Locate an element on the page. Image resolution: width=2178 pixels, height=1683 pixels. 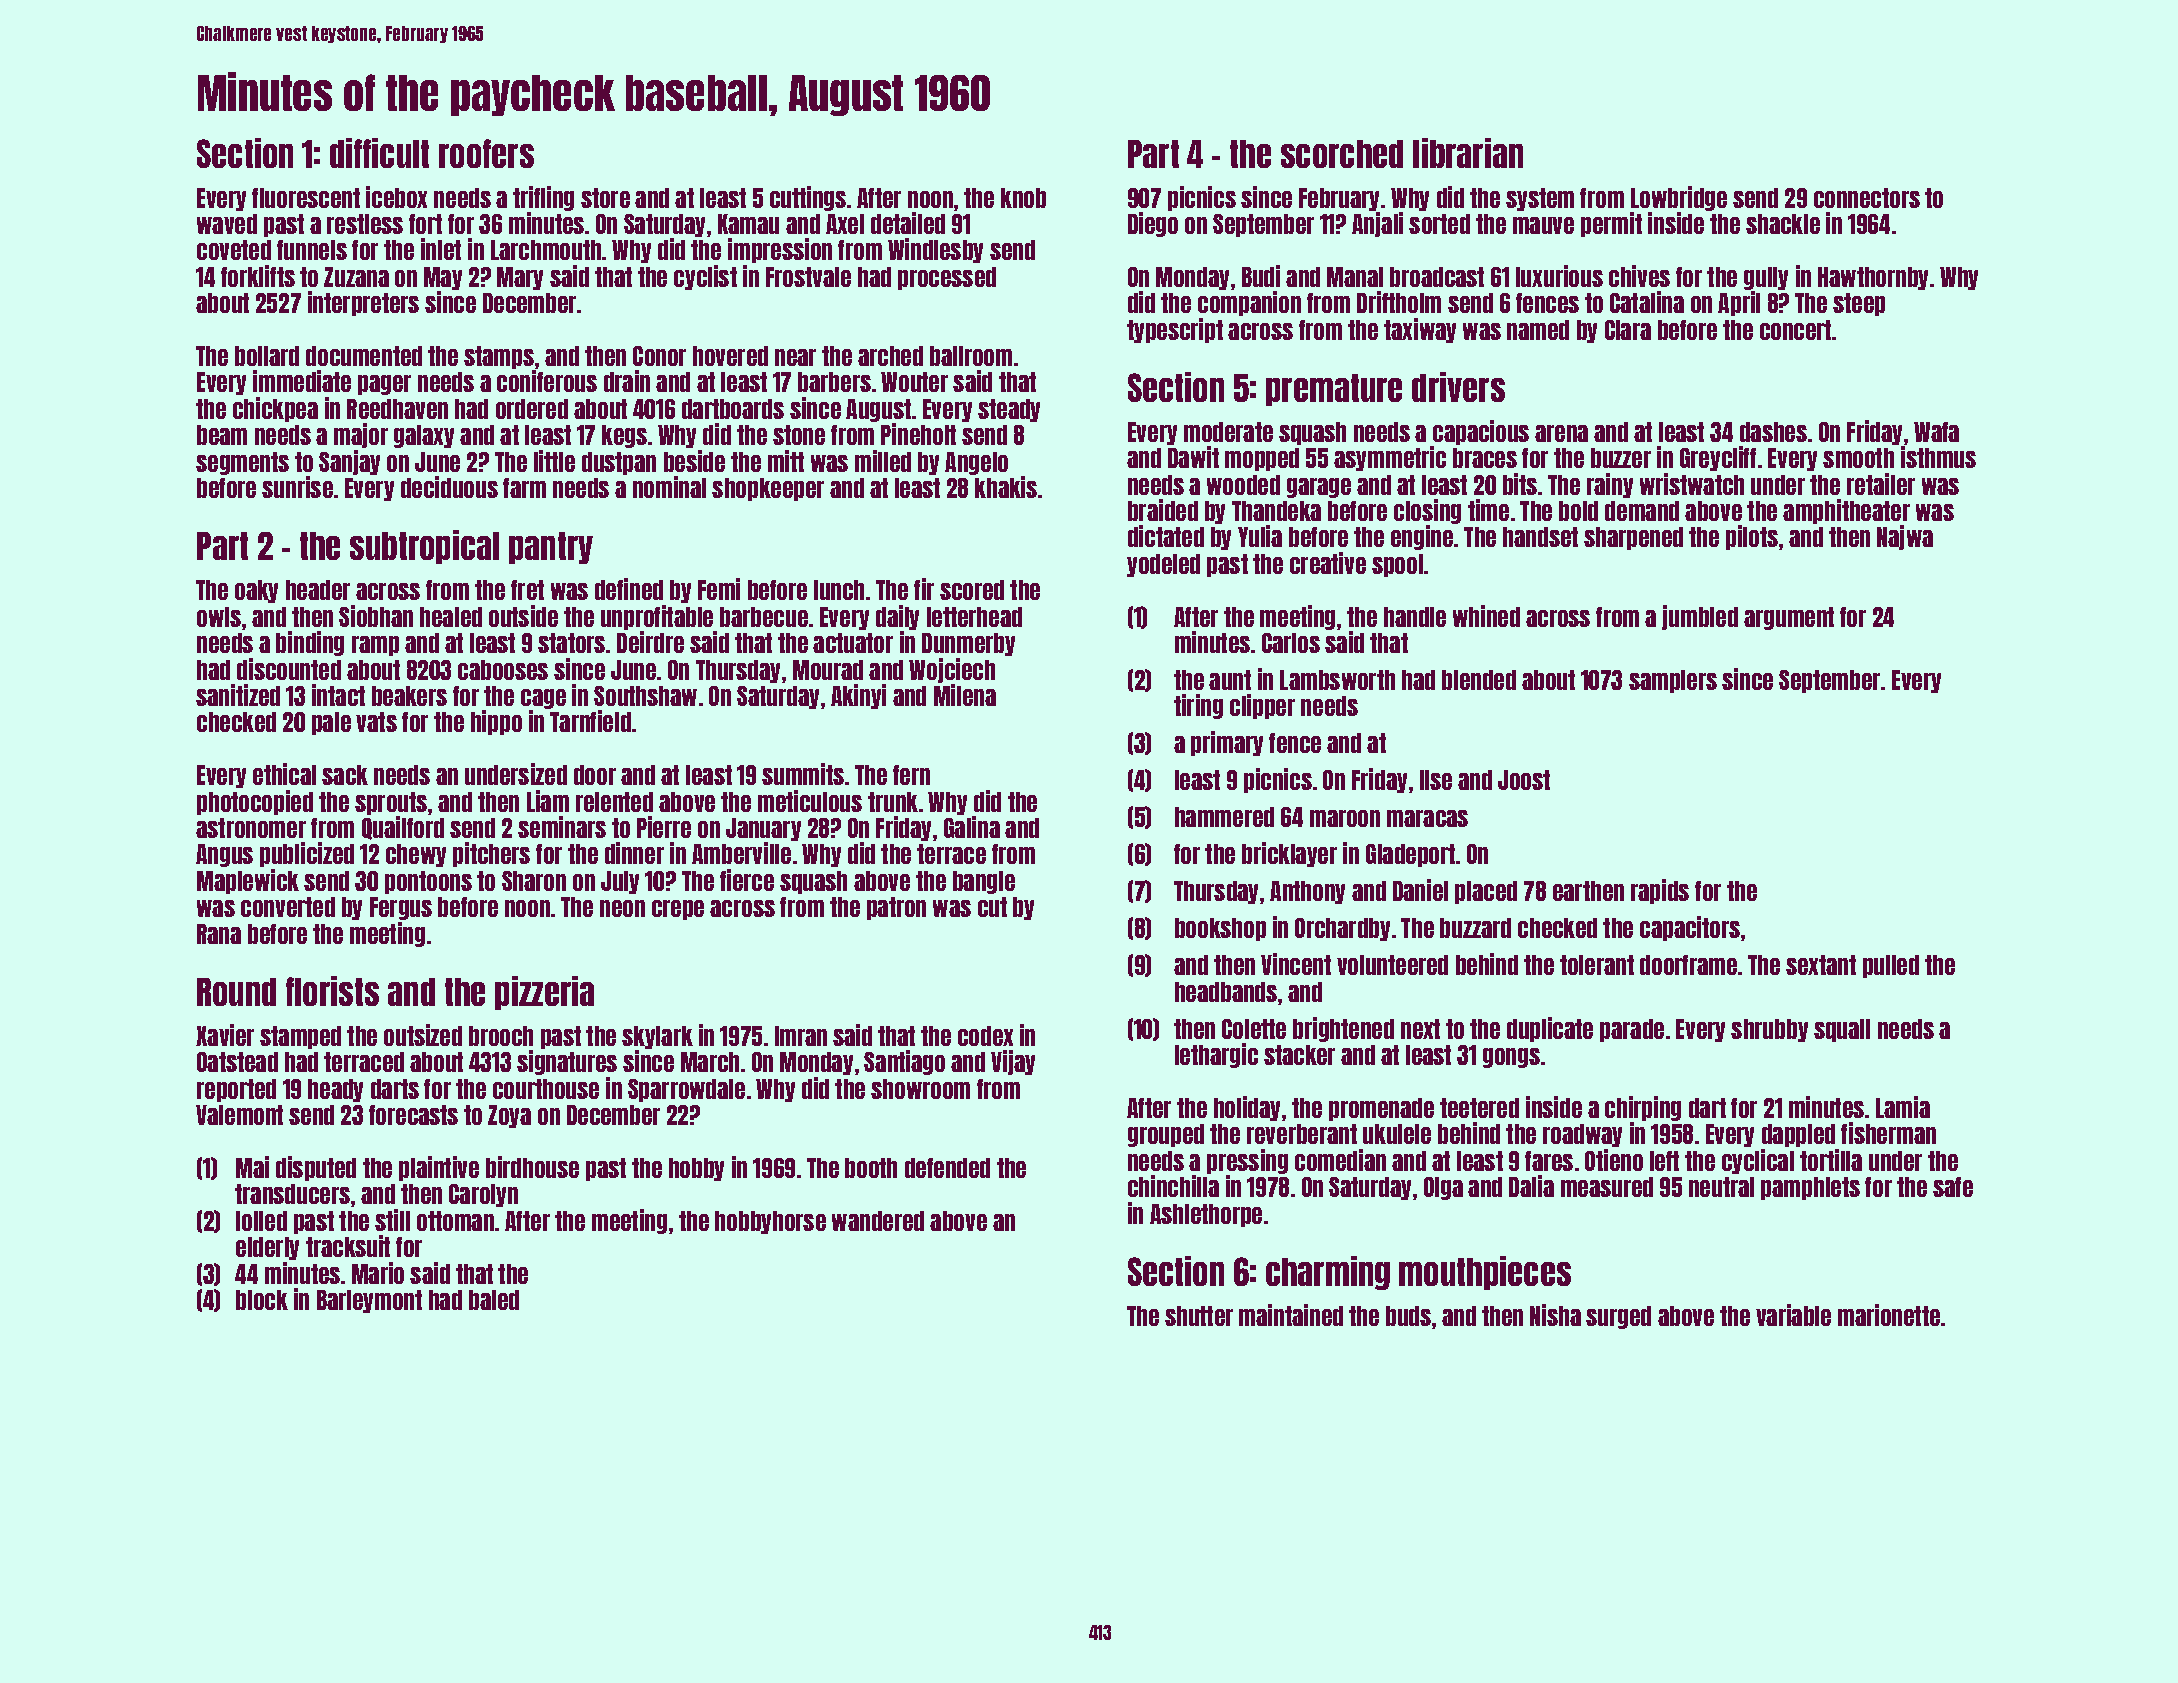
Najwa is located at coordinates (1905, 537).
